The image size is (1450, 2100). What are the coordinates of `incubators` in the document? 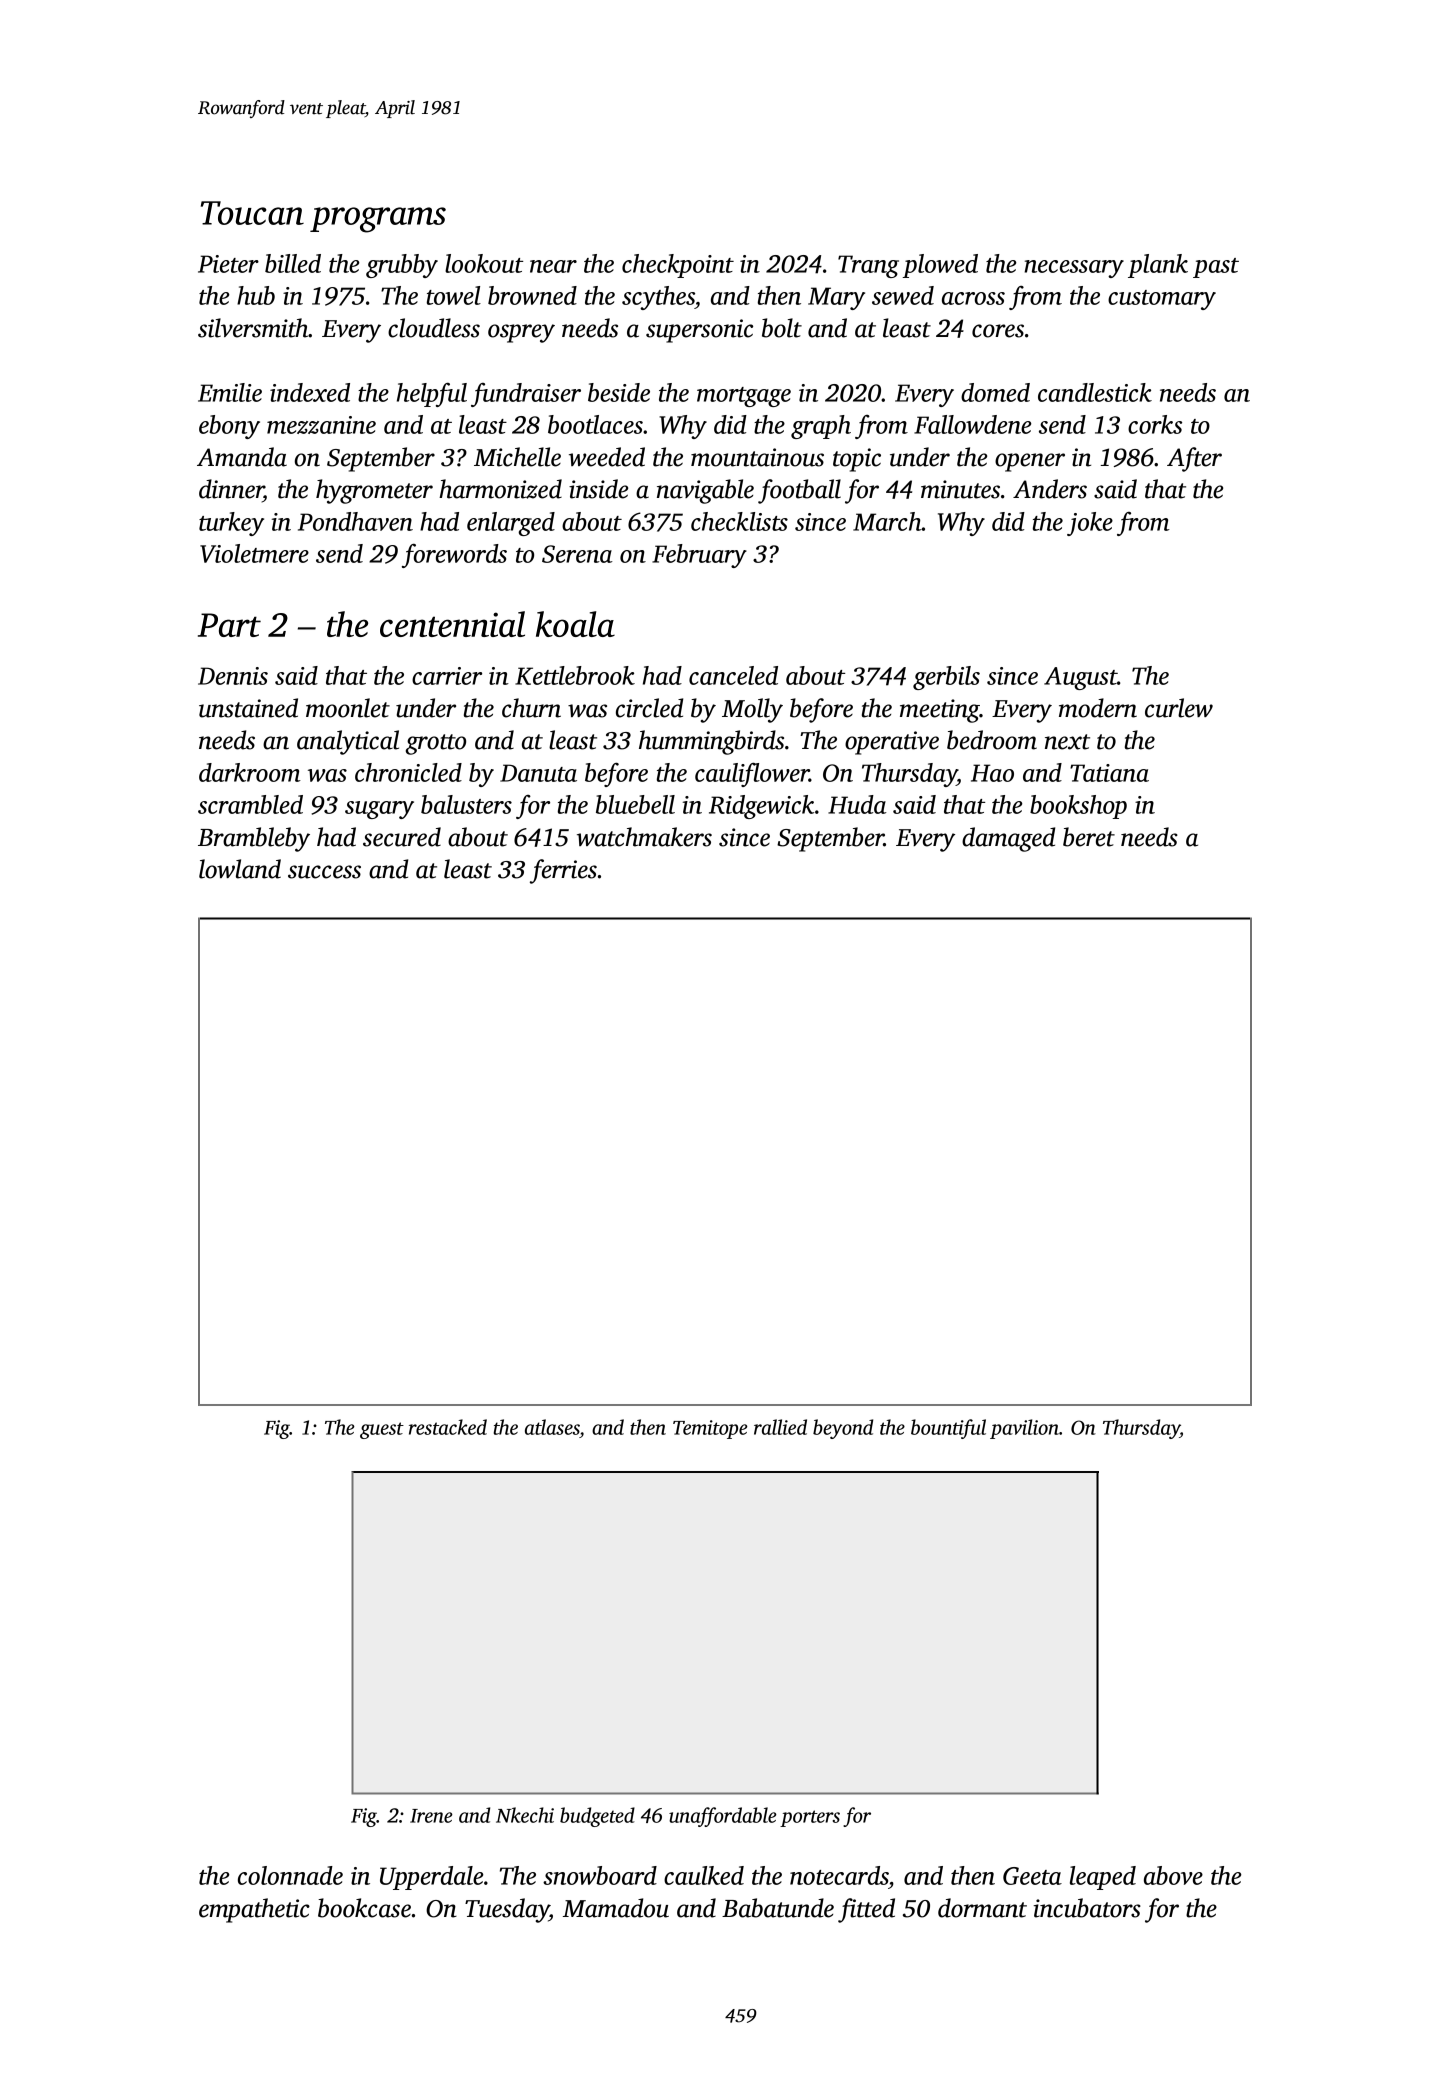 It's located at (1087, 1908).
